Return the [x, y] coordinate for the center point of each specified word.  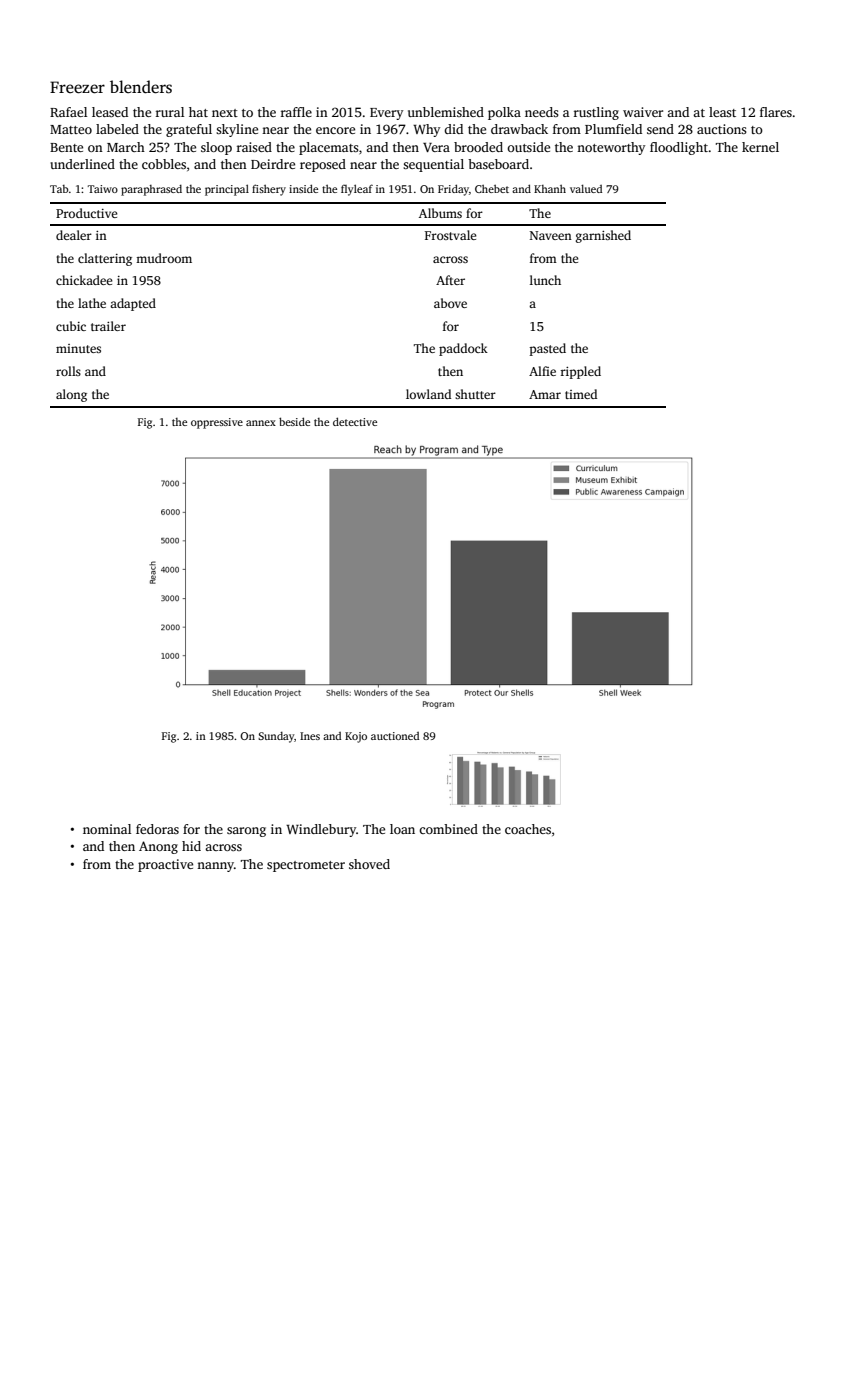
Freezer [77, 87]
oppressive [217, 423]
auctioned [395, 736]
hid [191, 846]
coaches [528, 829]
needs [542, 112]
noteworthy [611, 148]
